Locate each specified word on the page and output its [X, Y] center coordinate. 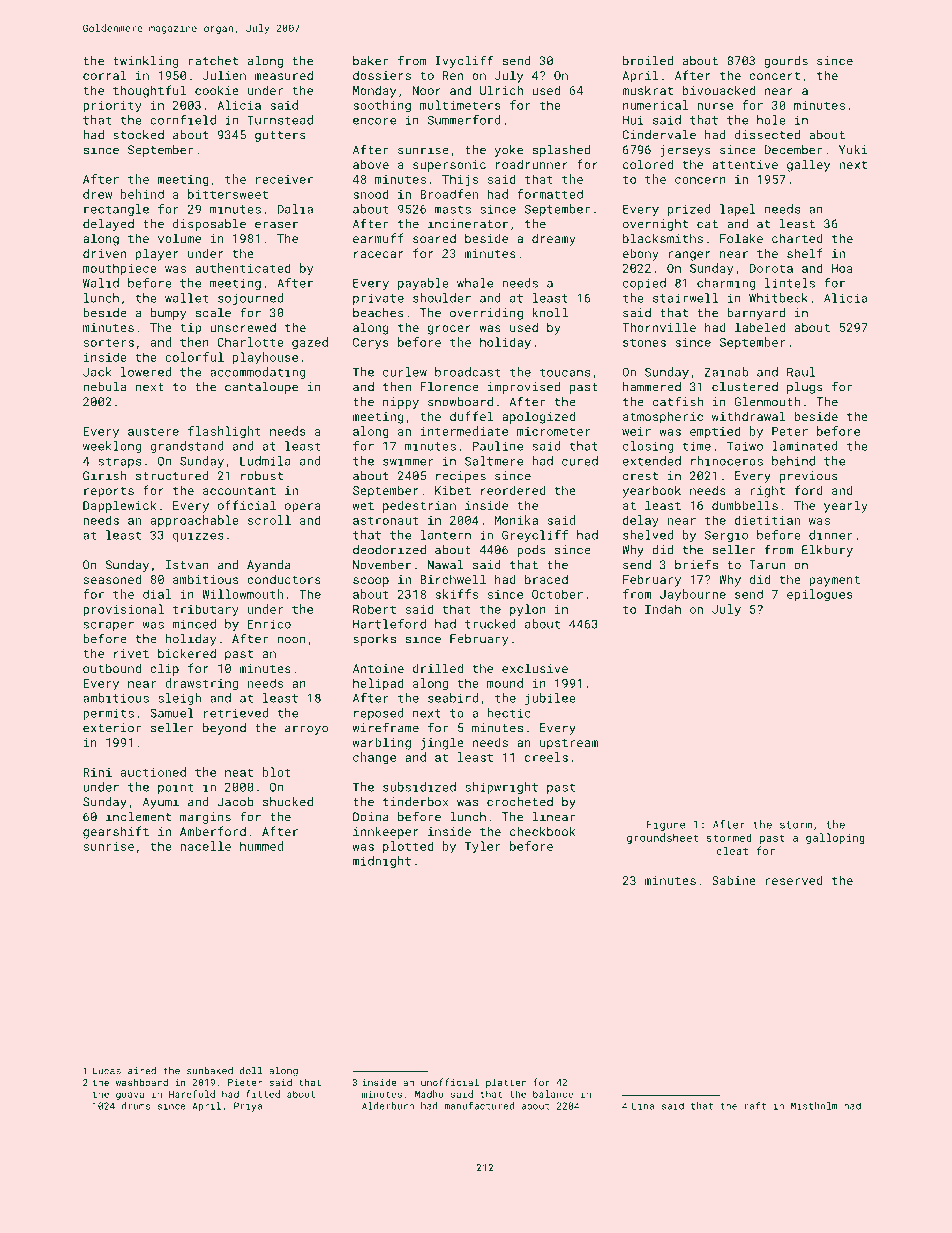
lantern [446, 535]
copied [644, 284]
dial [157, 594]
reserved [794, 880]
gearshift [116, 832]
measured [284, 75]
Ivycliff [464, 61]
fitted [263, 1094]
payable [423, 284]
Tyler [483, 847]
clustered [745, 387]
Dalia [295, 209]
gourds [786, 62]
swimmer [408, 461]
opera [303, 508]
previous [809, 477]
